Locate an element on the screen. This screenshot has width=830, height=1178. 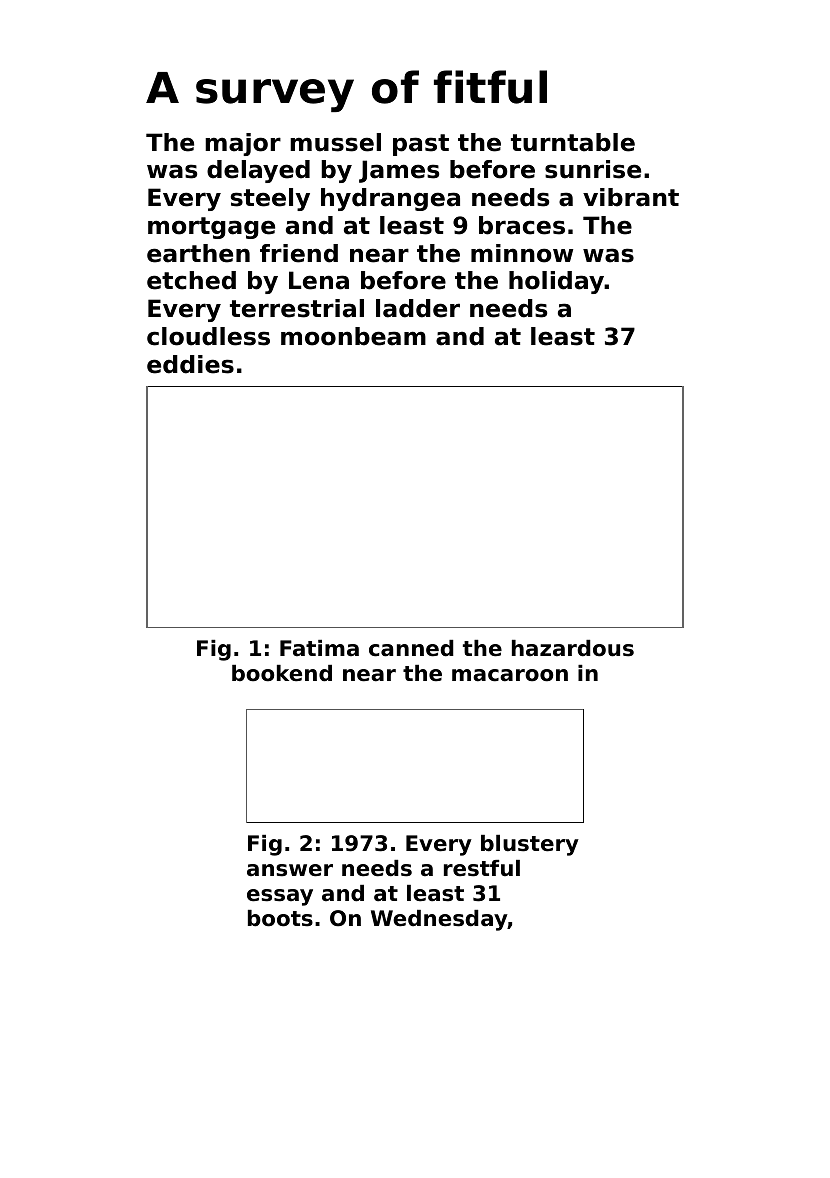
blustery is located at coordinates (530, 845).
